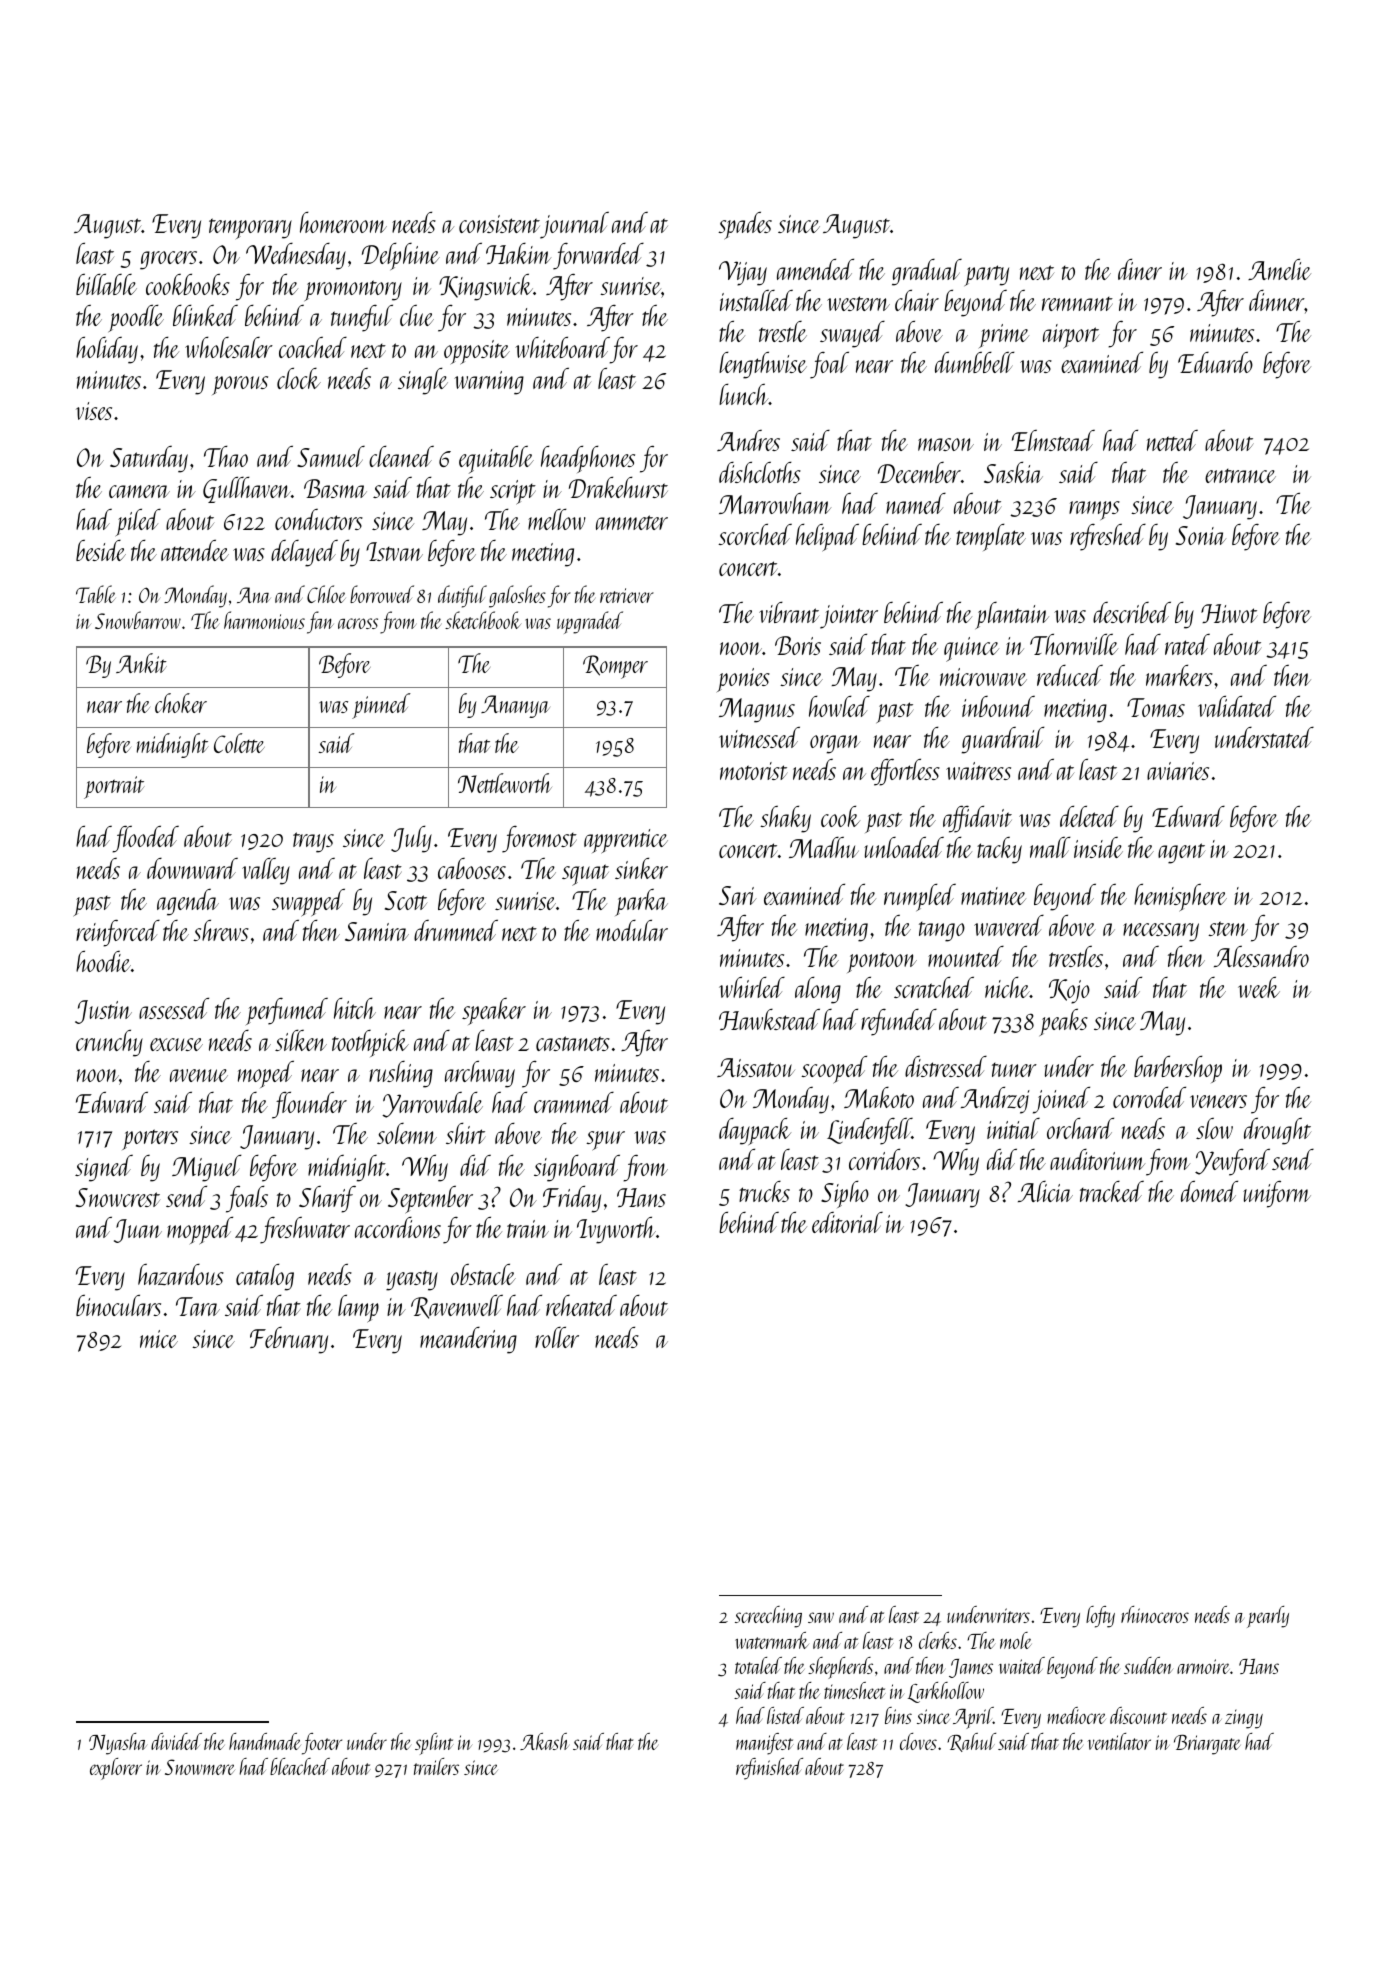 The image size is (1386, 1969). What do you see at coordinates (1140, 269) in the image?
I see `diner` at bounding box center [1140, 269].
